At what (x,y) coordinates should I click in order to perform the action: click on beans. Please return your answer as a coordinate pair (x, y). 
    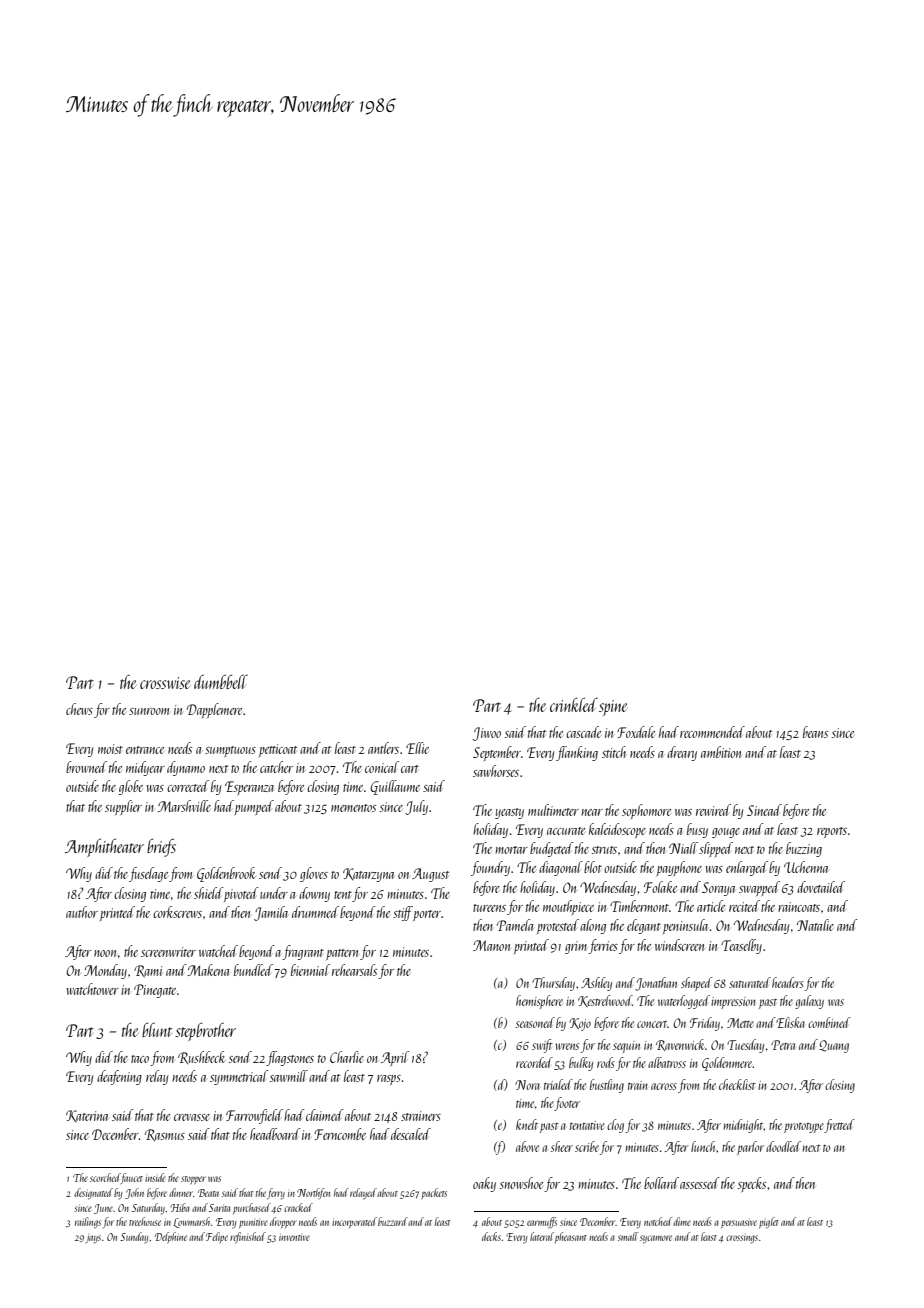
    Looking at the image, I should click on (815, 732).
